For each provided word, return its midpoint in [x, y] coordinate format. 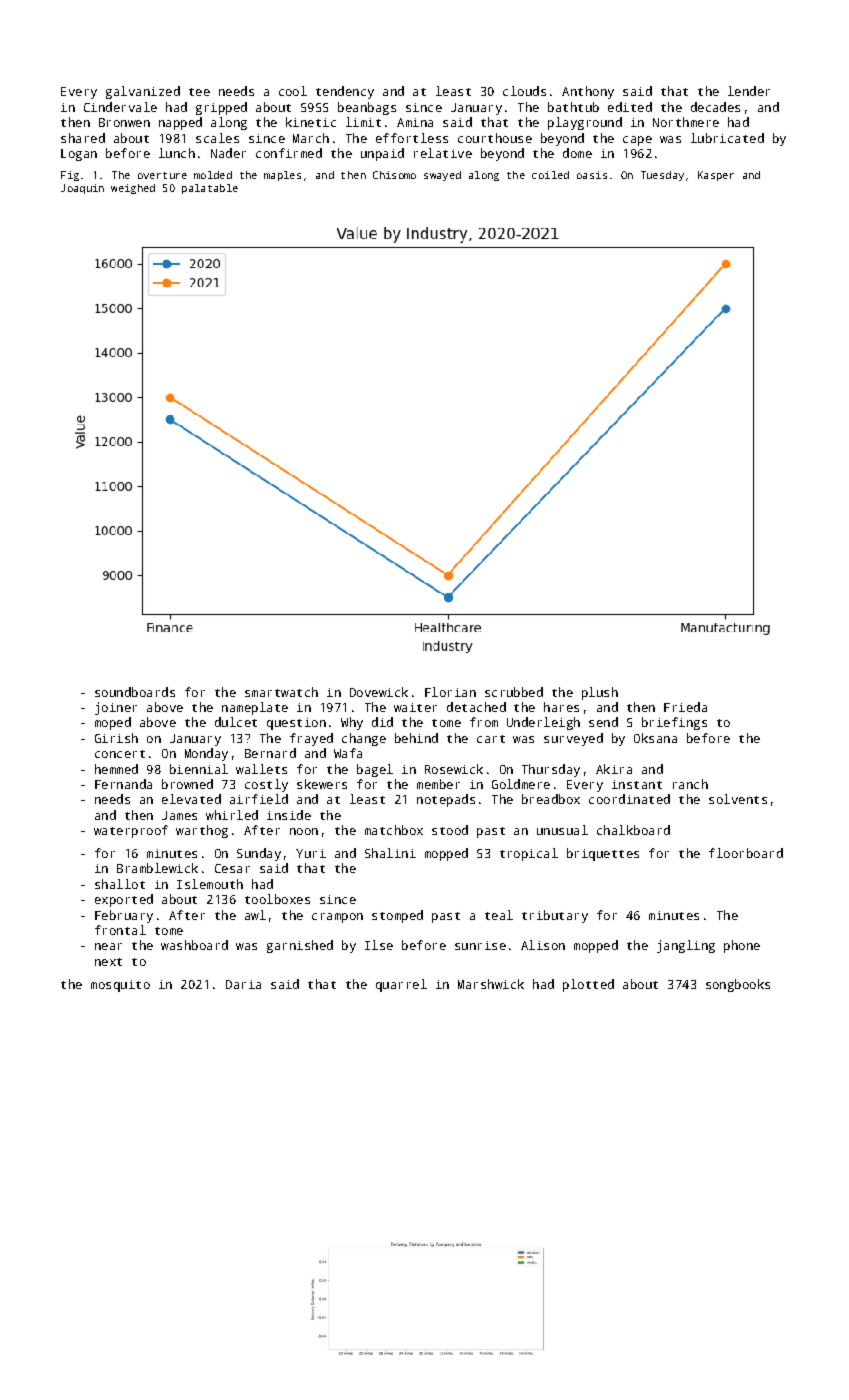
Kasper [716, 176]
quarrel [401, 985]
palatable [210, 189]
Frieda [685, 707]
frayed [311, 739]
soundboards [135, 692]
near [108, 946]
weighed [133, 189]
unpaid [382, 154]
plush [600, 693]
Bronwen [124, 122]
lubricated [727, 138]
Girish [116, 738]
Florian [450, 692]
